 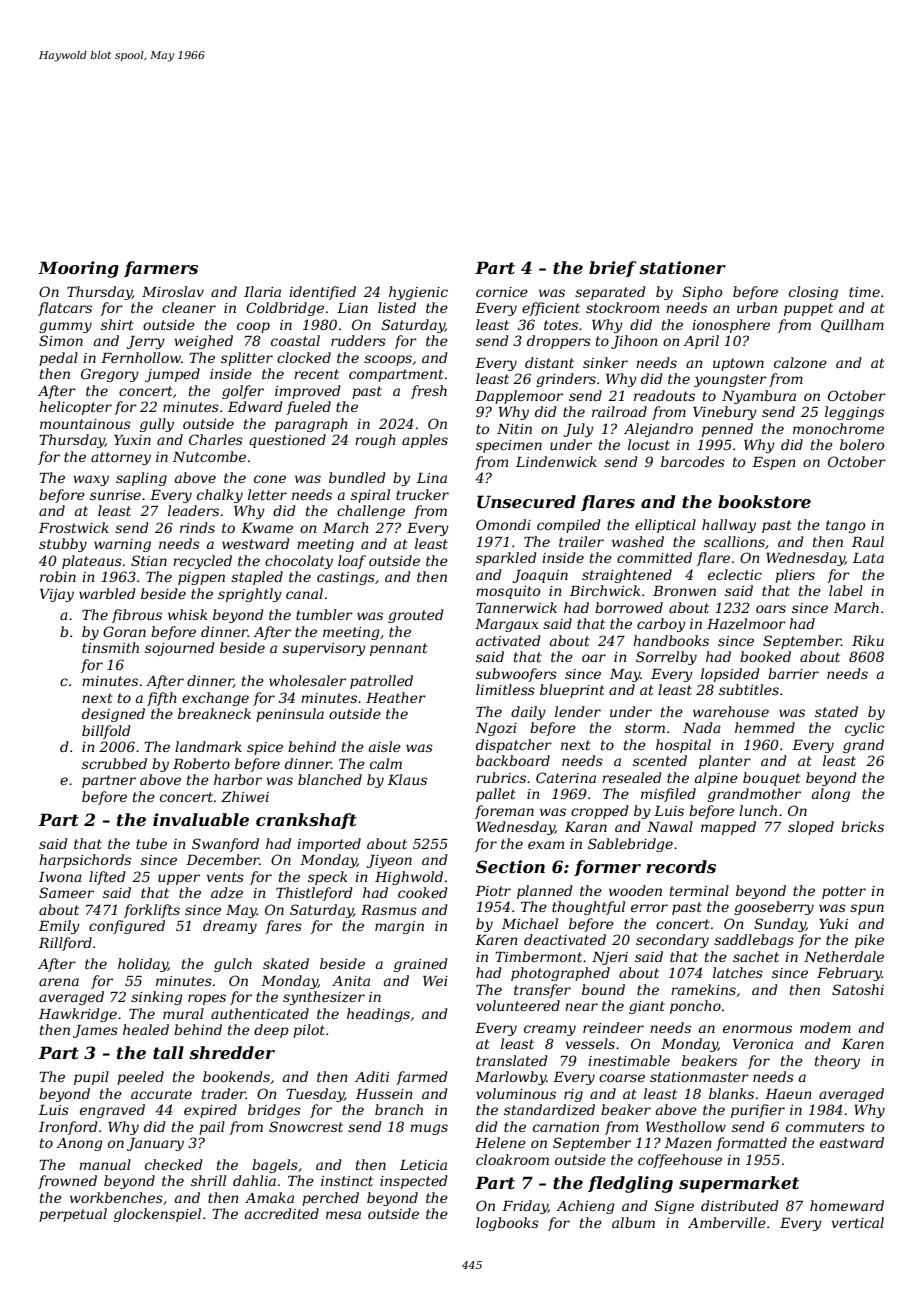 What do you see at coordinates (79, 1144) in the image?
I see `Anong` at bounding box center [79, 1144].
